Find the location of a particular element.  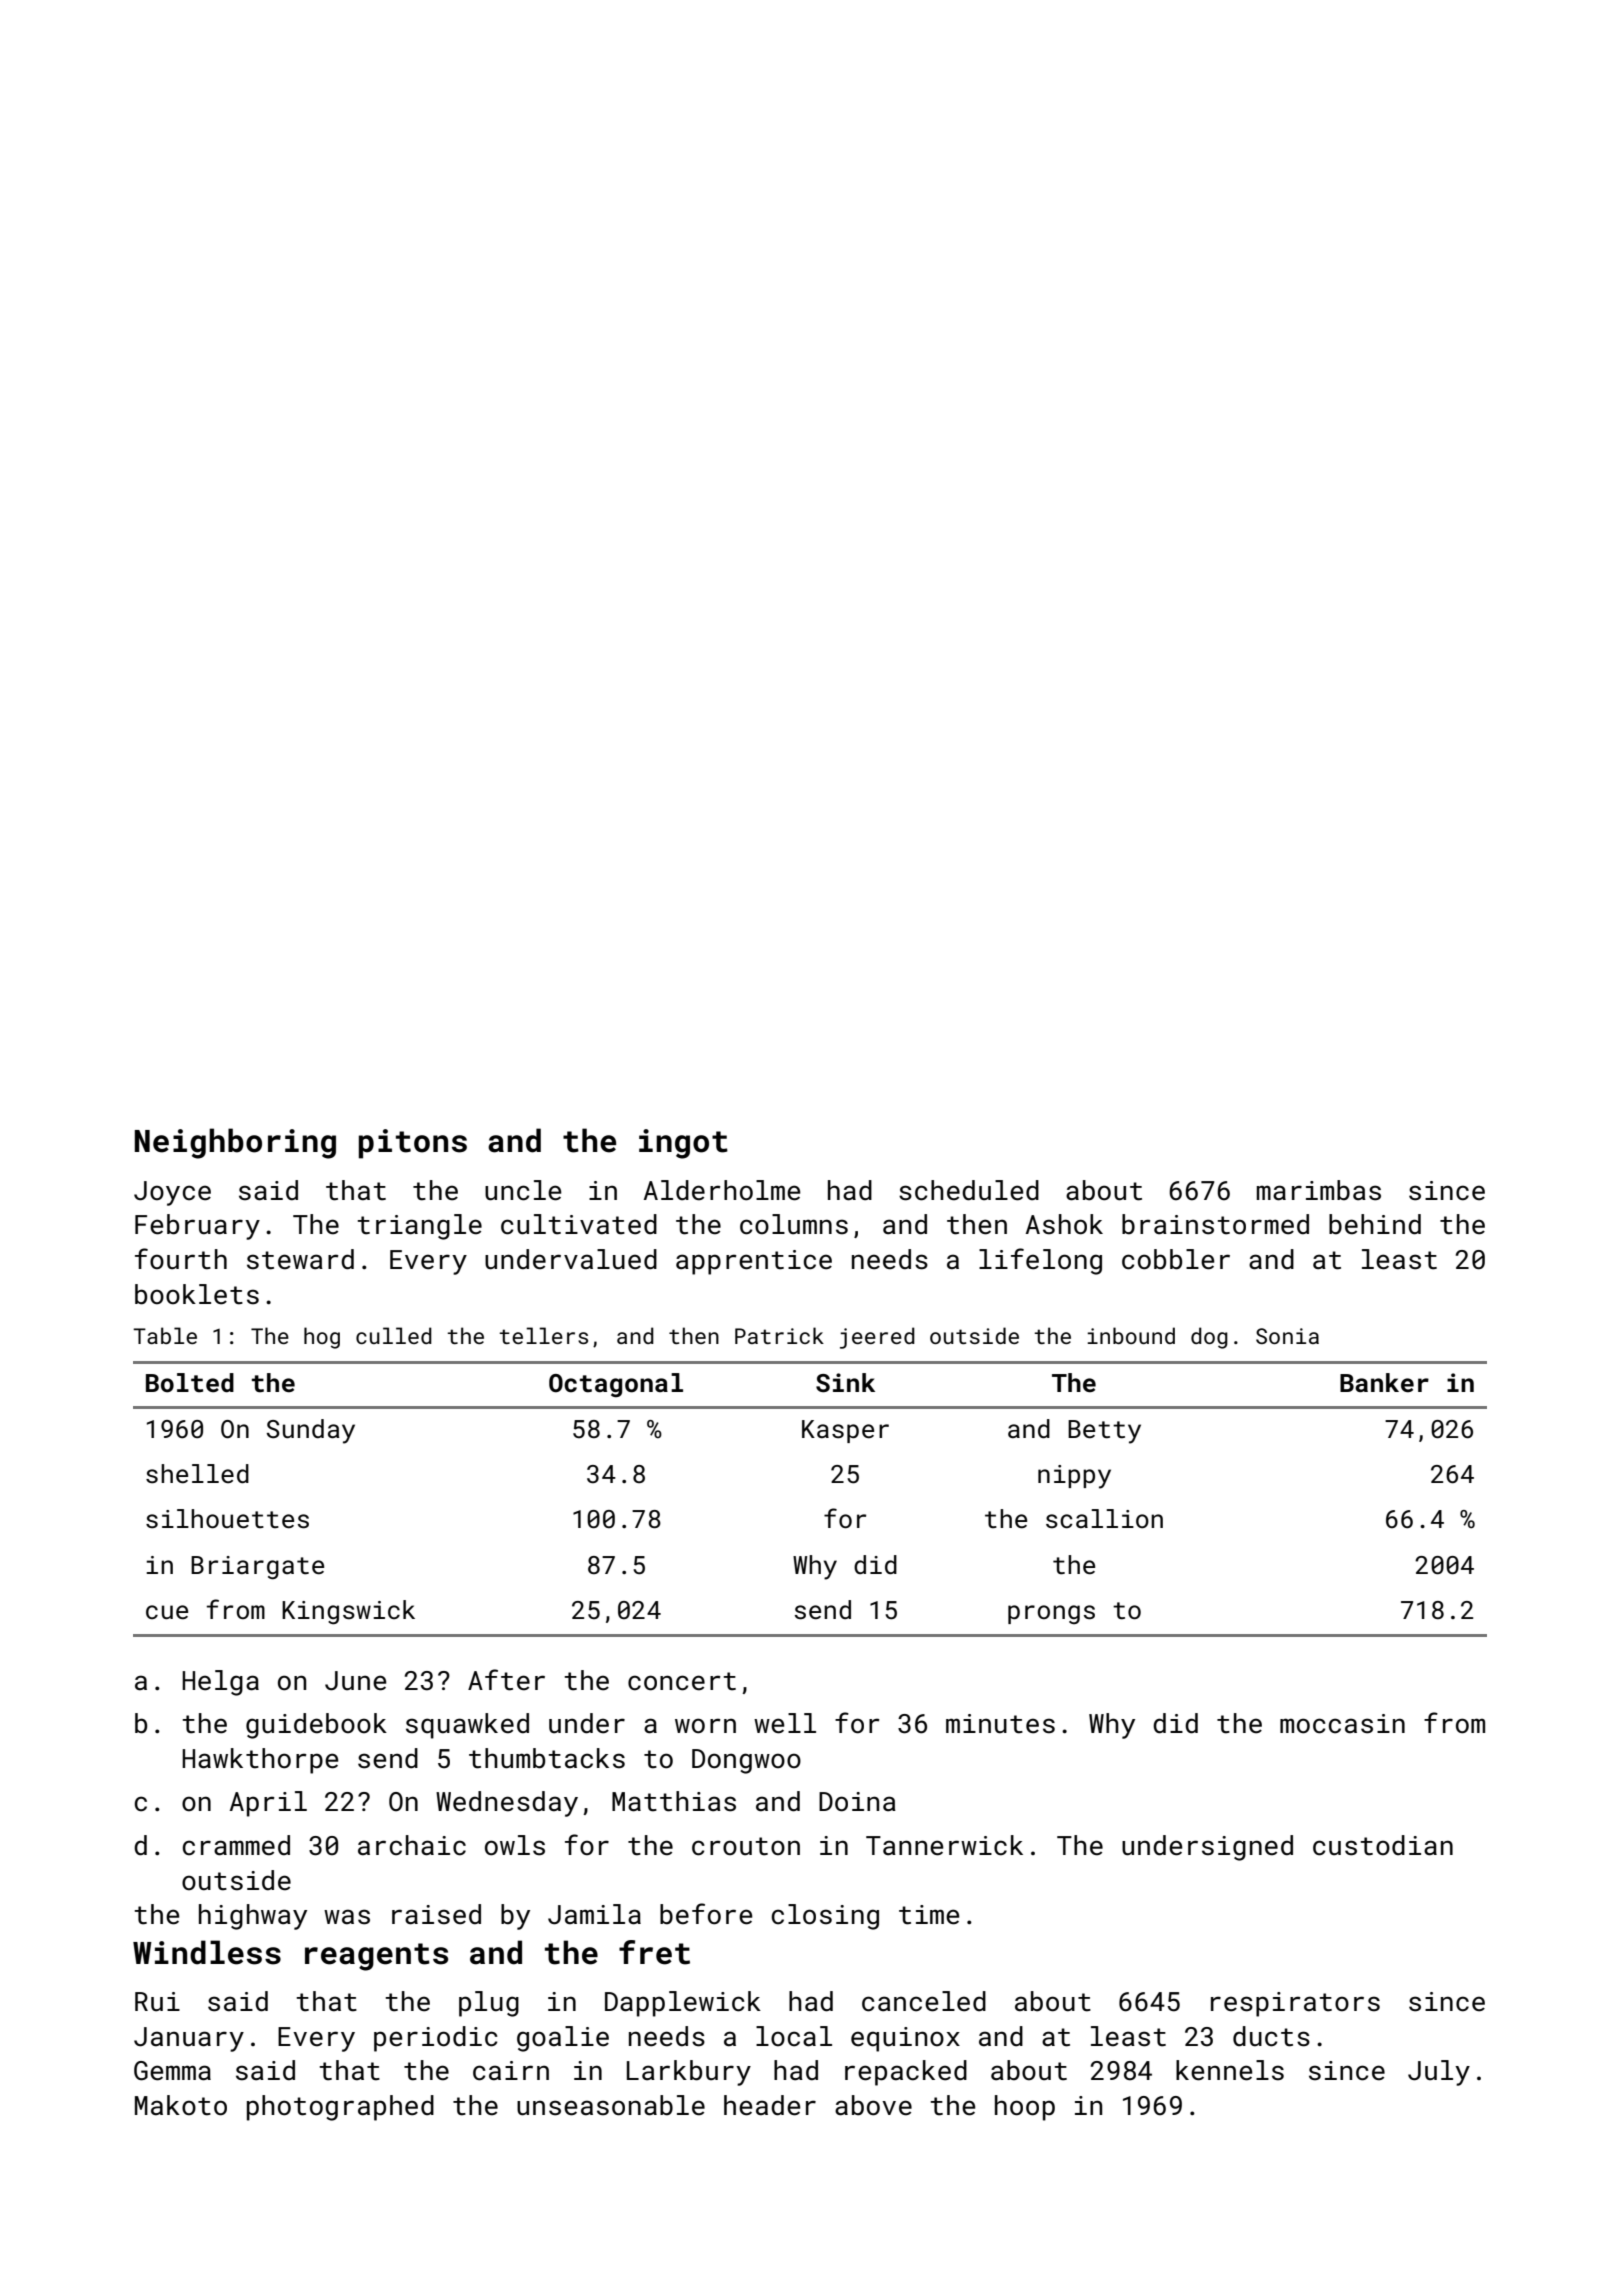

July is located at coordinates (1439, 2073).
